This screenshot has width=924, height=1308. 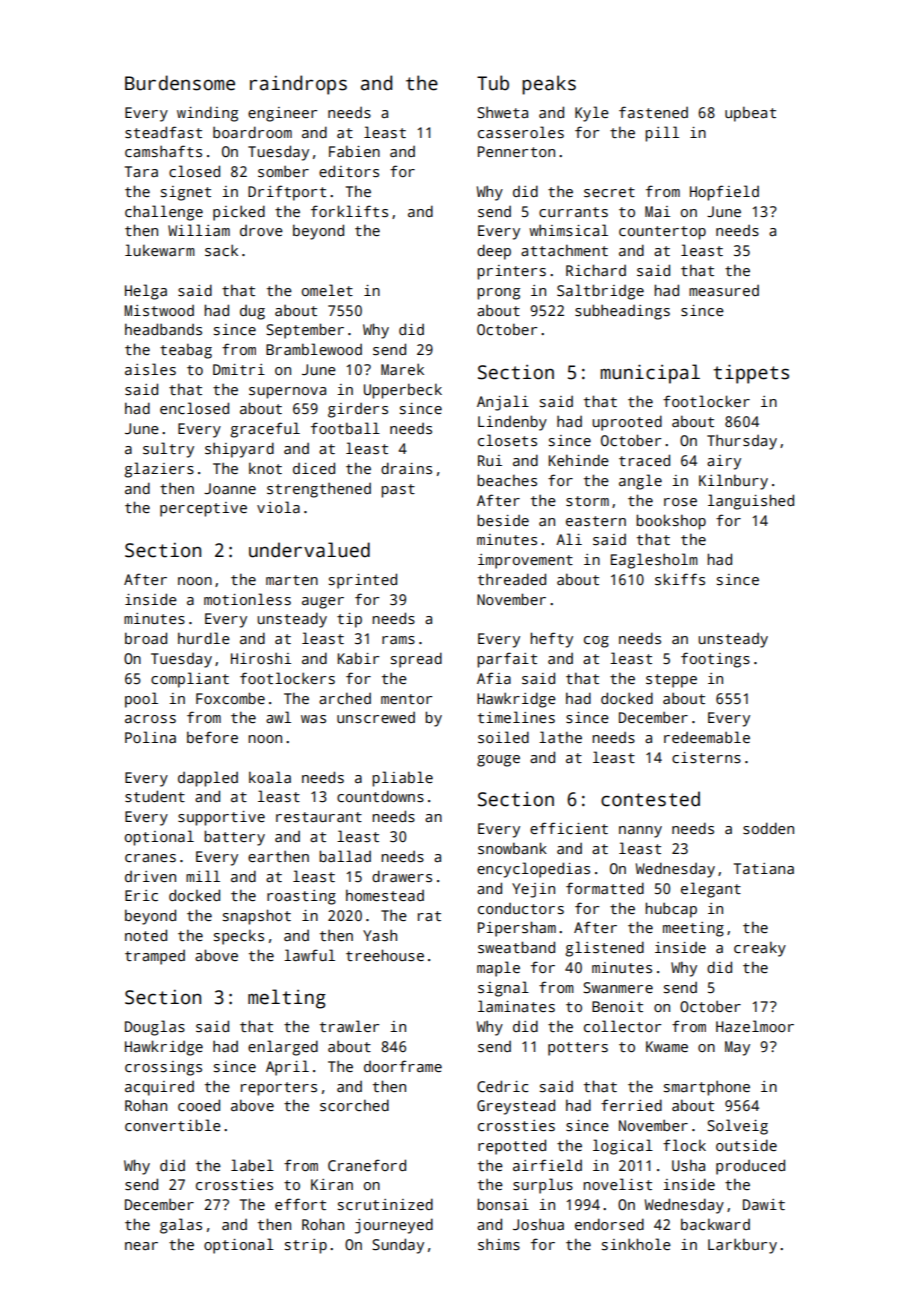 I want to click on upbeat, so click(x=750, y=114).
